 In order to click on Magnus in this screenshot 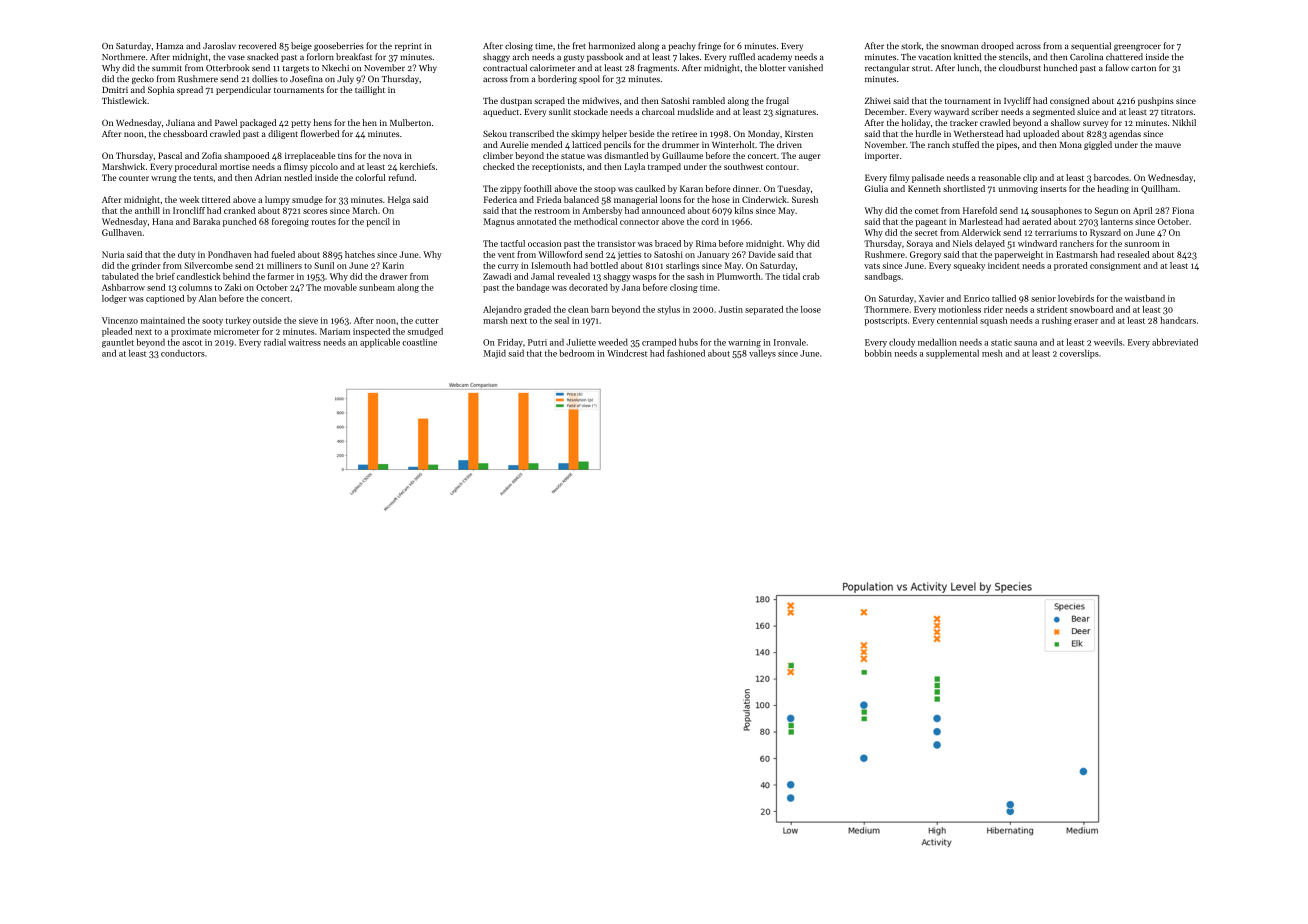, I will do `click(499, 222)`.
